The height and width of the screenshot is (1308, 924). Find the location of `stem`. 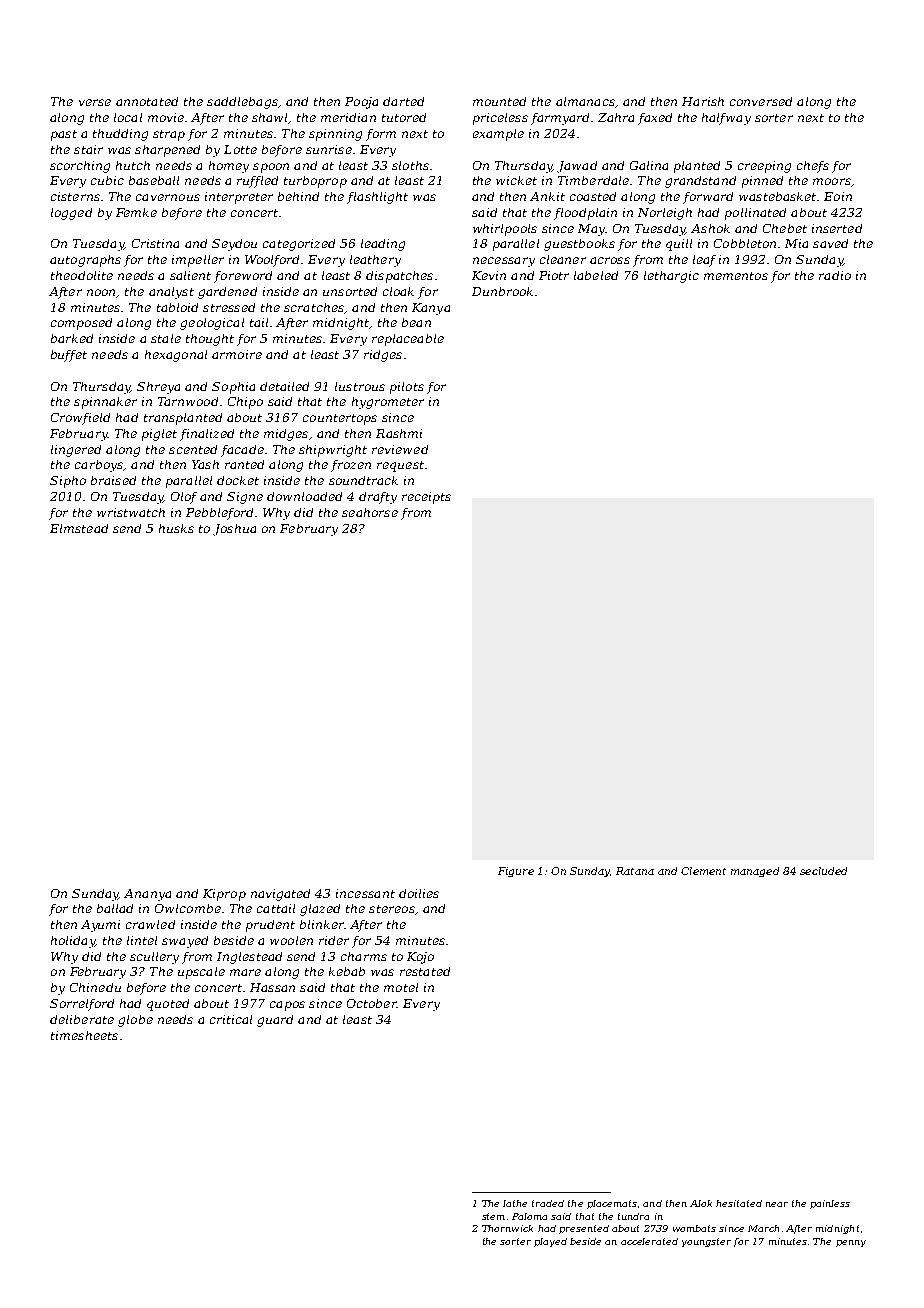

stem is located at coordinates (493, 1216).
